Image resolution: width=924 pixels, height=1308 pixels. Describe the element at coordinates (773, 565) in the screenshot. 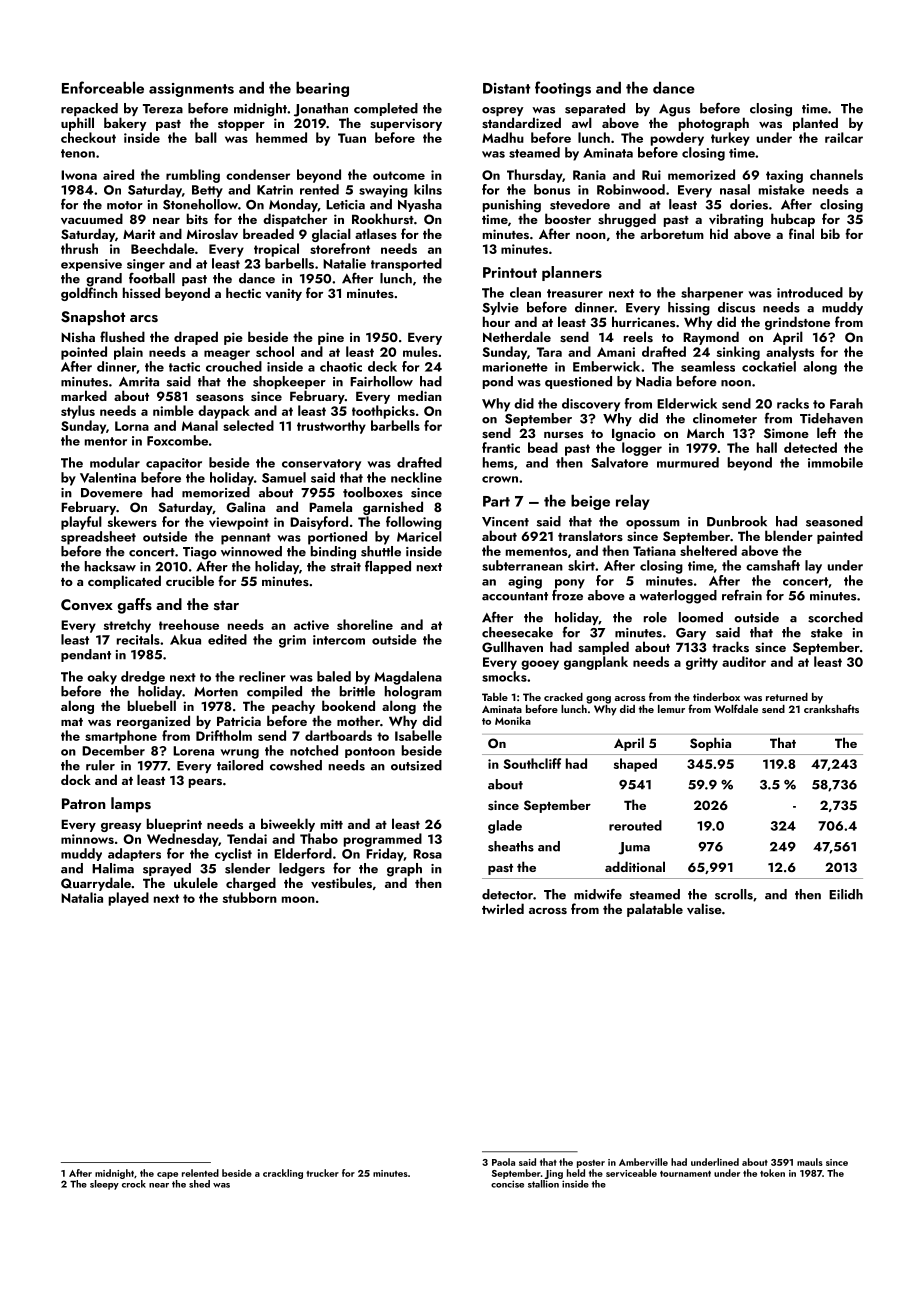

I see `camshaft` at that location.
